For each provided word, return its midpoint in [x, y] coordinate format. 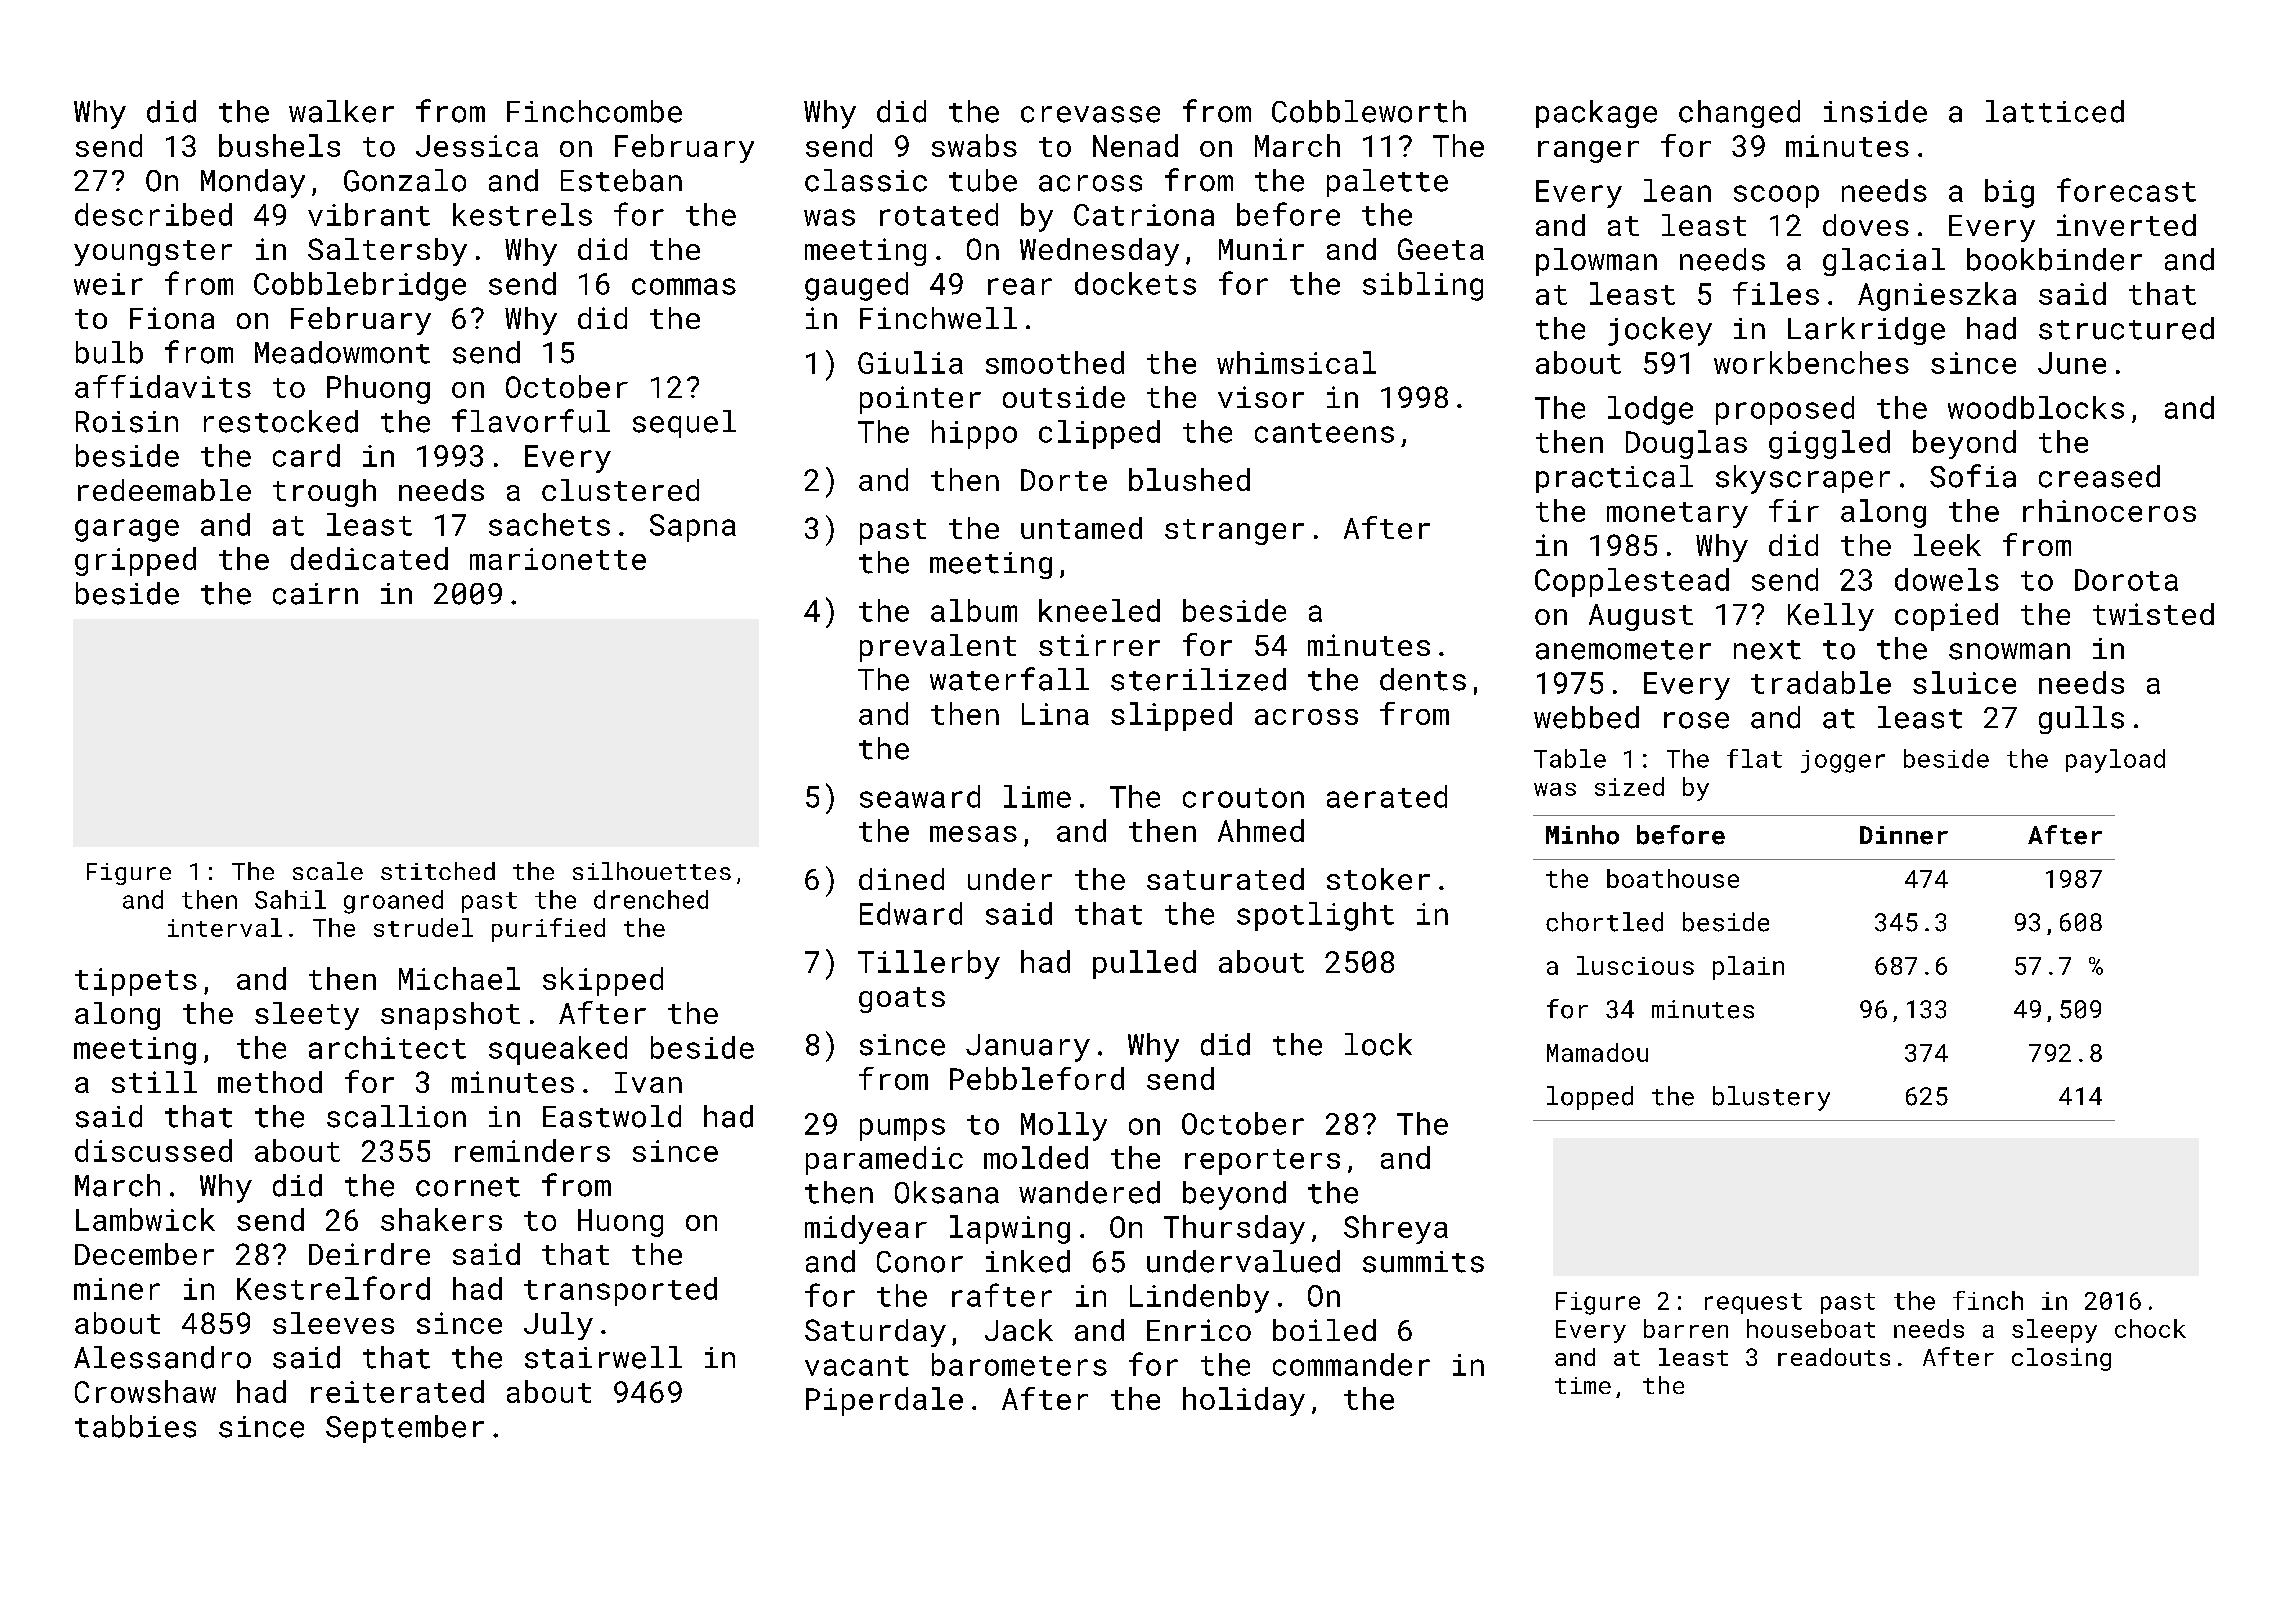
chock [2150, 1328]
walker [341, 111]
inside [1875, 111]
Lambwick [145, 1219]
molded [1036, 1157]
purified [548, 930]
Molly [1064, 1126]
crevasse [1090, 114]
